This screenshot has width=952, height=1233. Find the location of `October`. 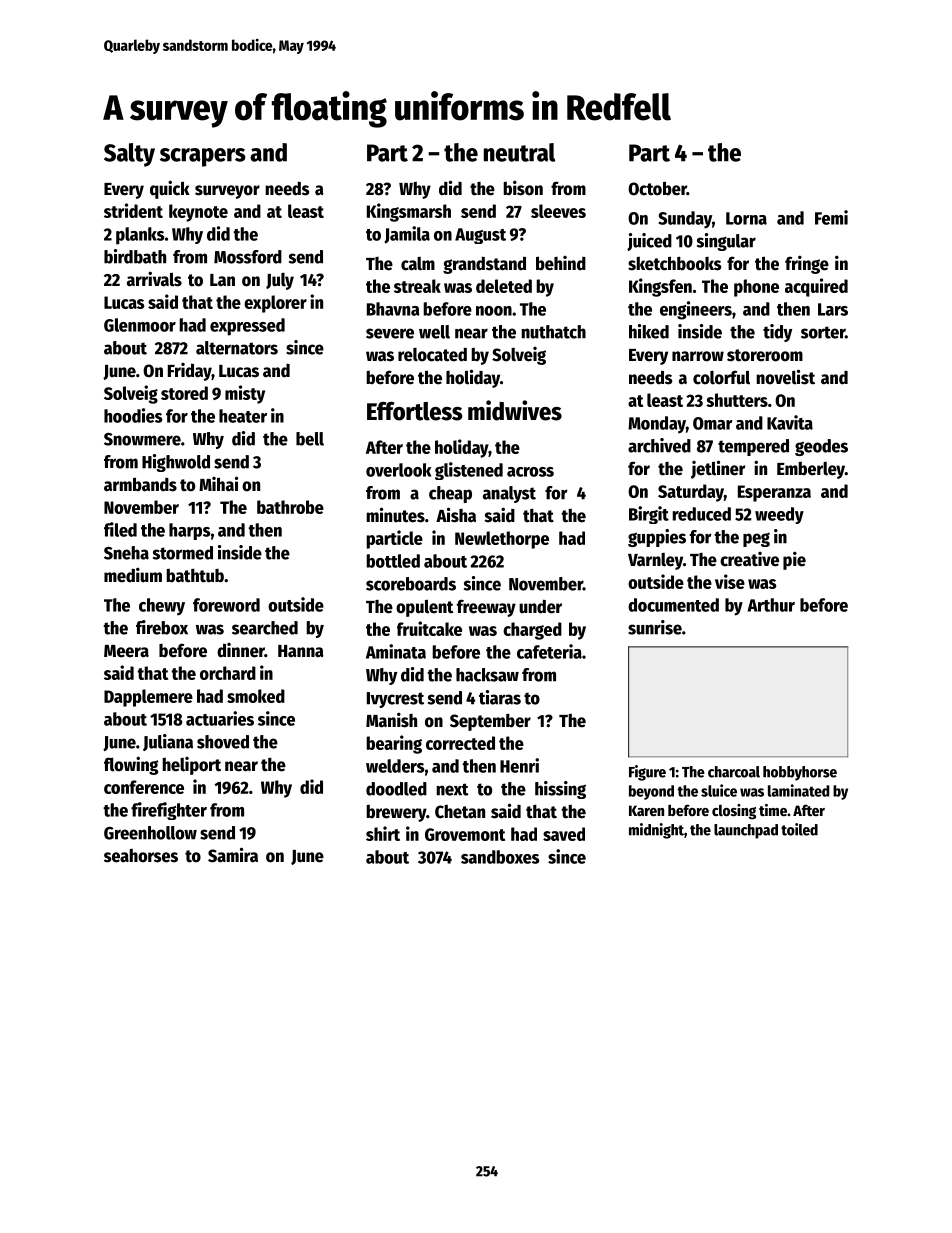

October is located at coordinates (657, 188).
